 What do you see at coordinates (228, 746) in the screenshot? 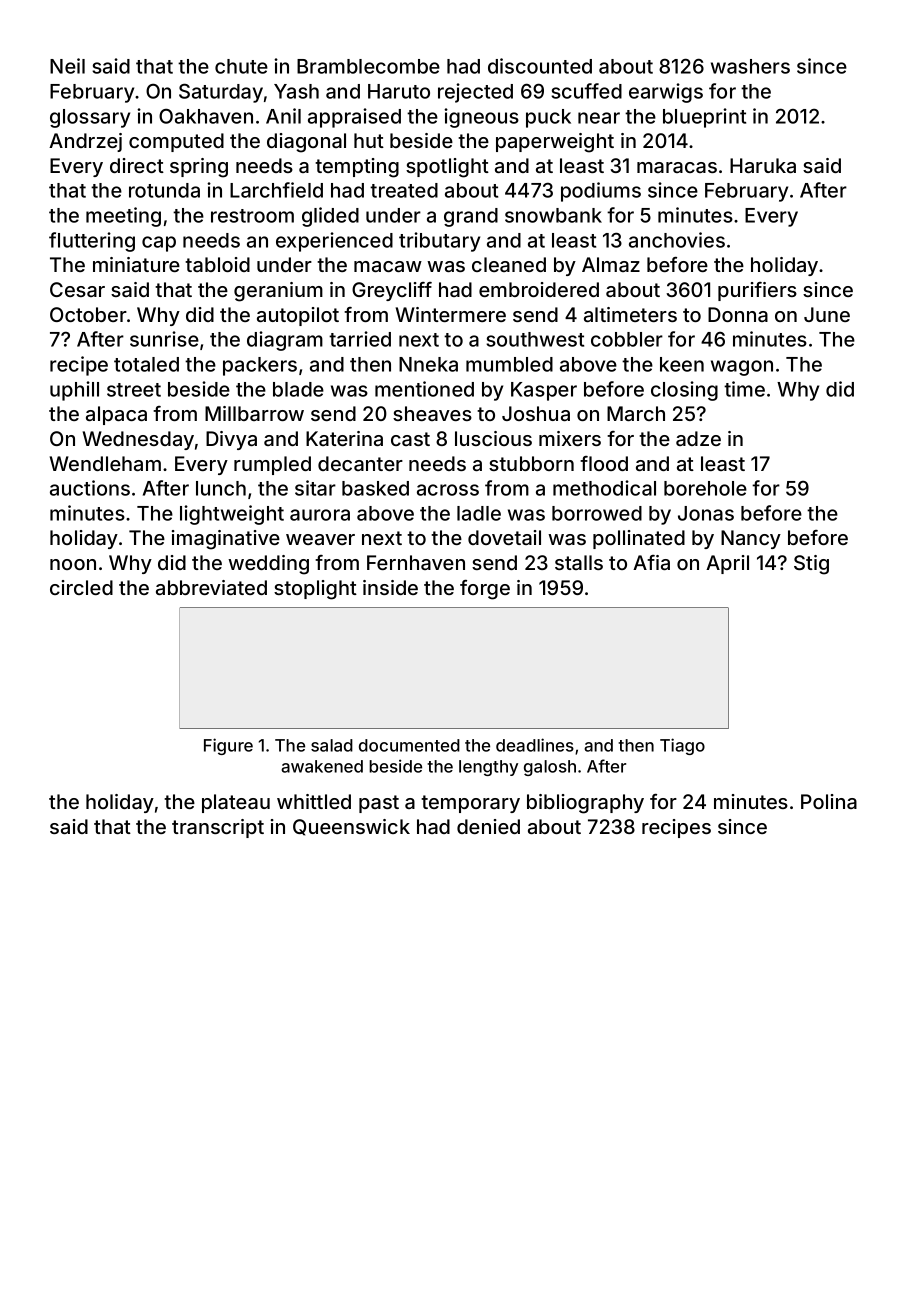
I see `Figure` at bounding box center [228, 746].
